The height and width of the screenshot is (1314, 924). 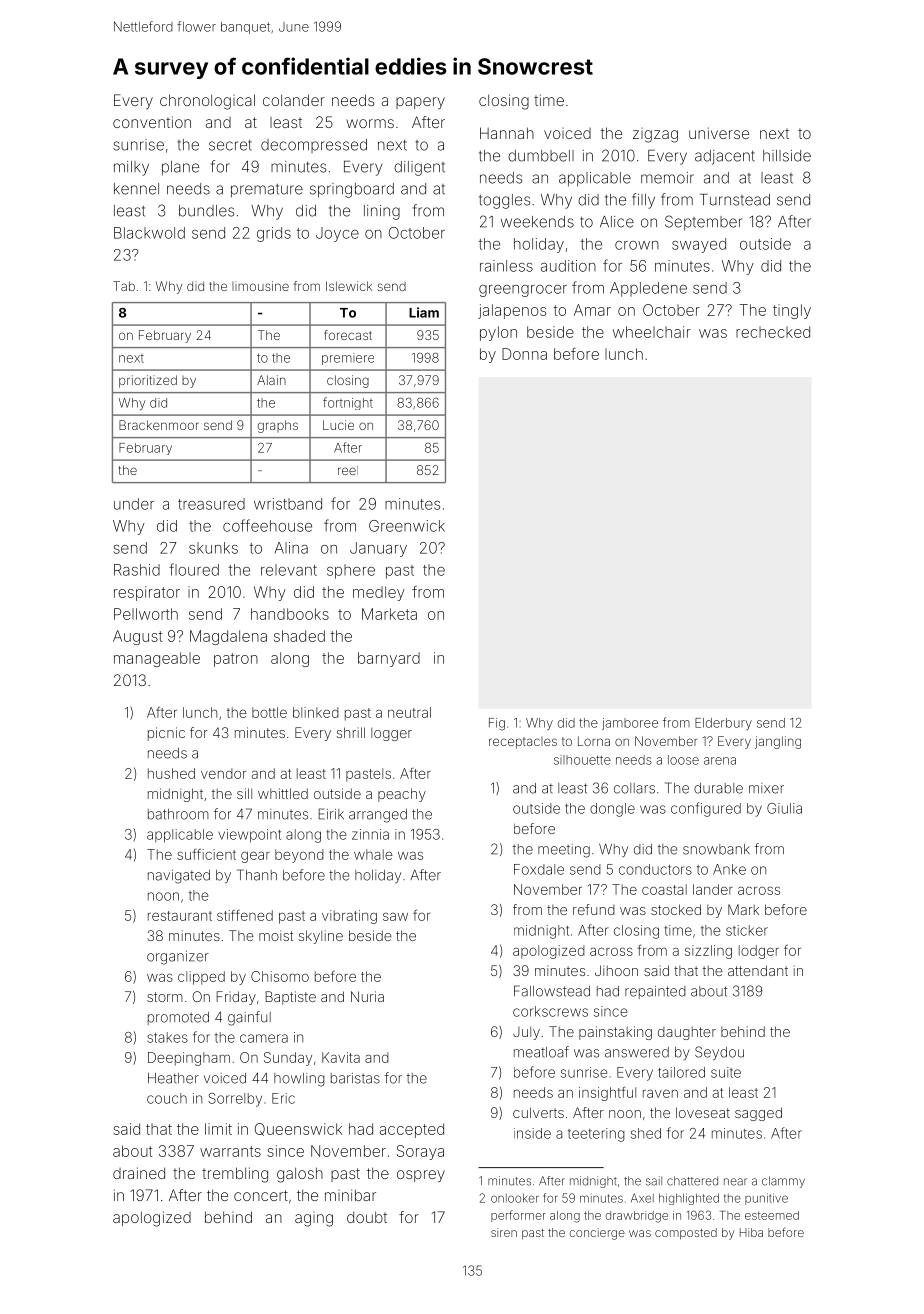 What do you see at coordinates (420, 103) in the screenshot?
I see `papery` at bounding box center [420, 103].
